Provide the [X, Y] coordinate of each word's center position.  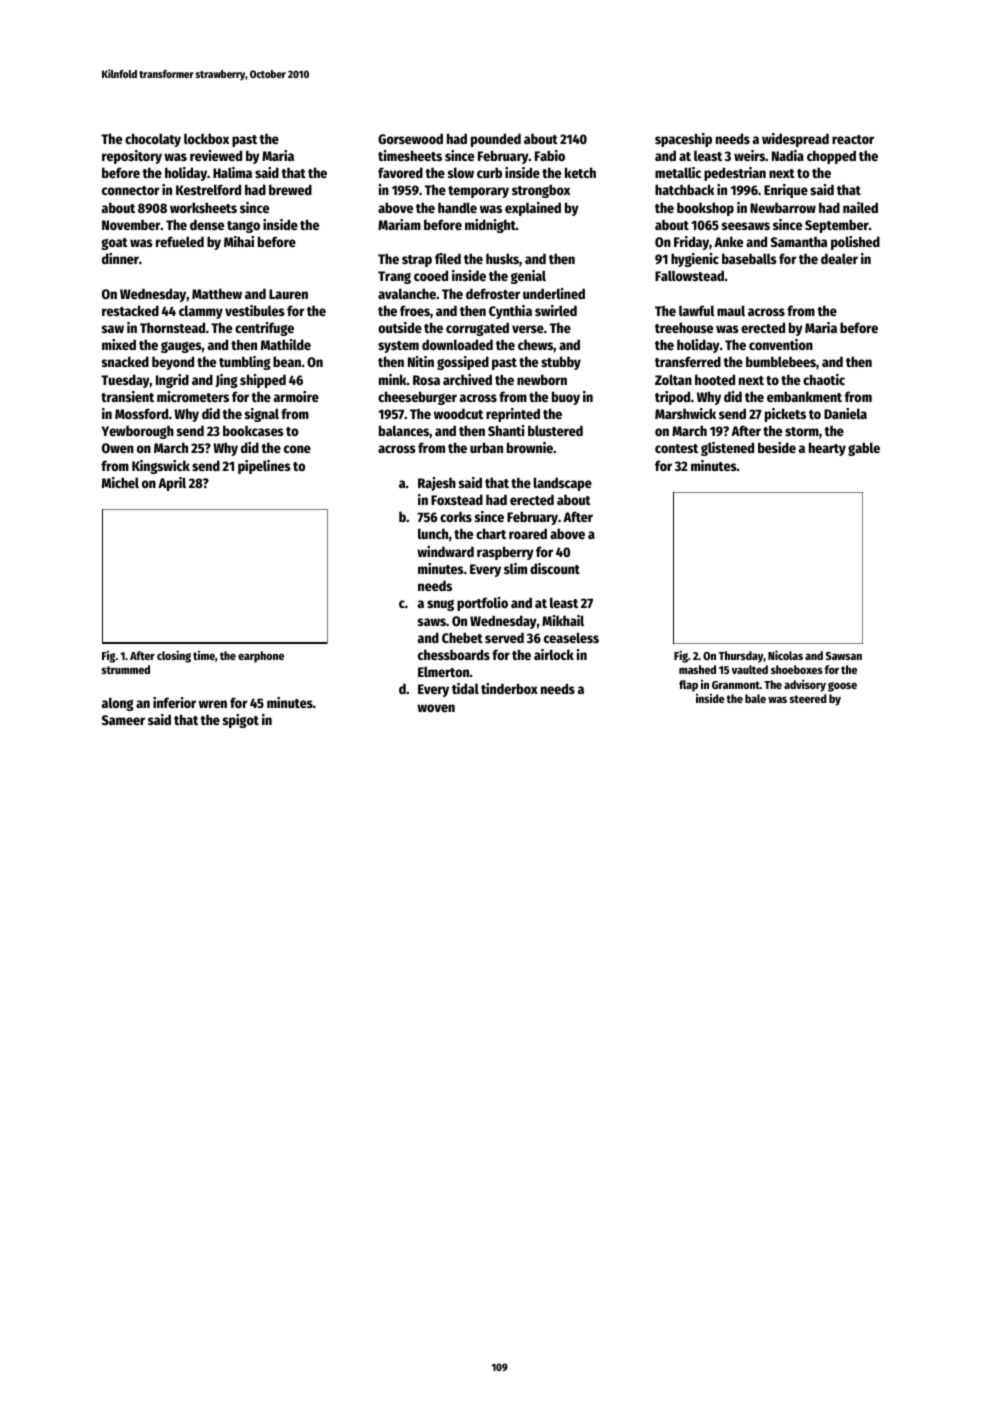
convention [781, 344]
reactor [853, 139]
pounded [496, 140]
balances [404, 430]
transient [127, 396]
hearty [827, 449]
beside [777, 447]
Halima [232, 172]
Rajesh [437, 484]
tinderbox [509, 688]
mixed [119, 344]
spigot [241, 721]
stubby [561, 363]
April [172, 484]
